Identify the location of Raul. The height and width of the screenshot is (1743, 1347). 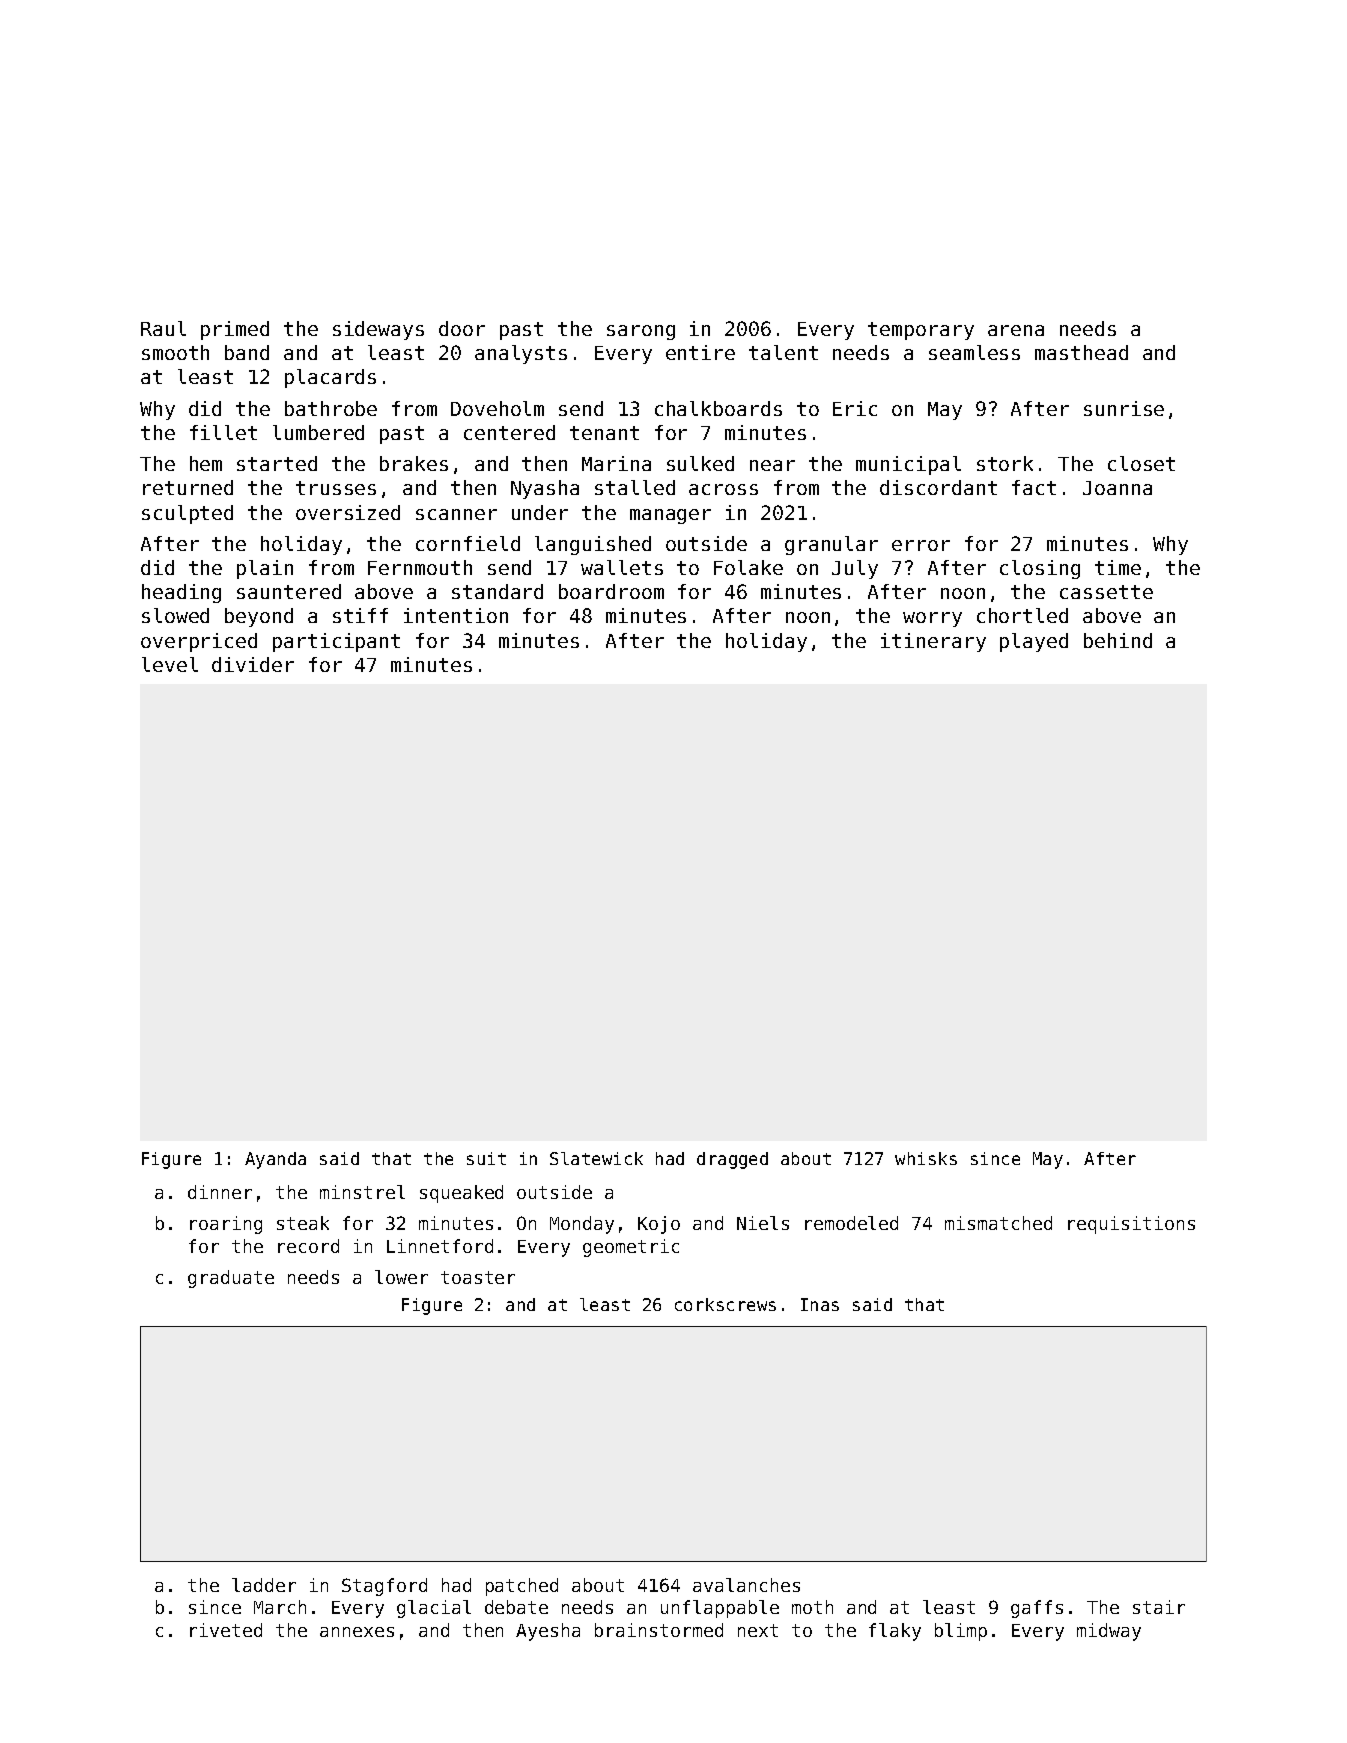
(163, 328).
